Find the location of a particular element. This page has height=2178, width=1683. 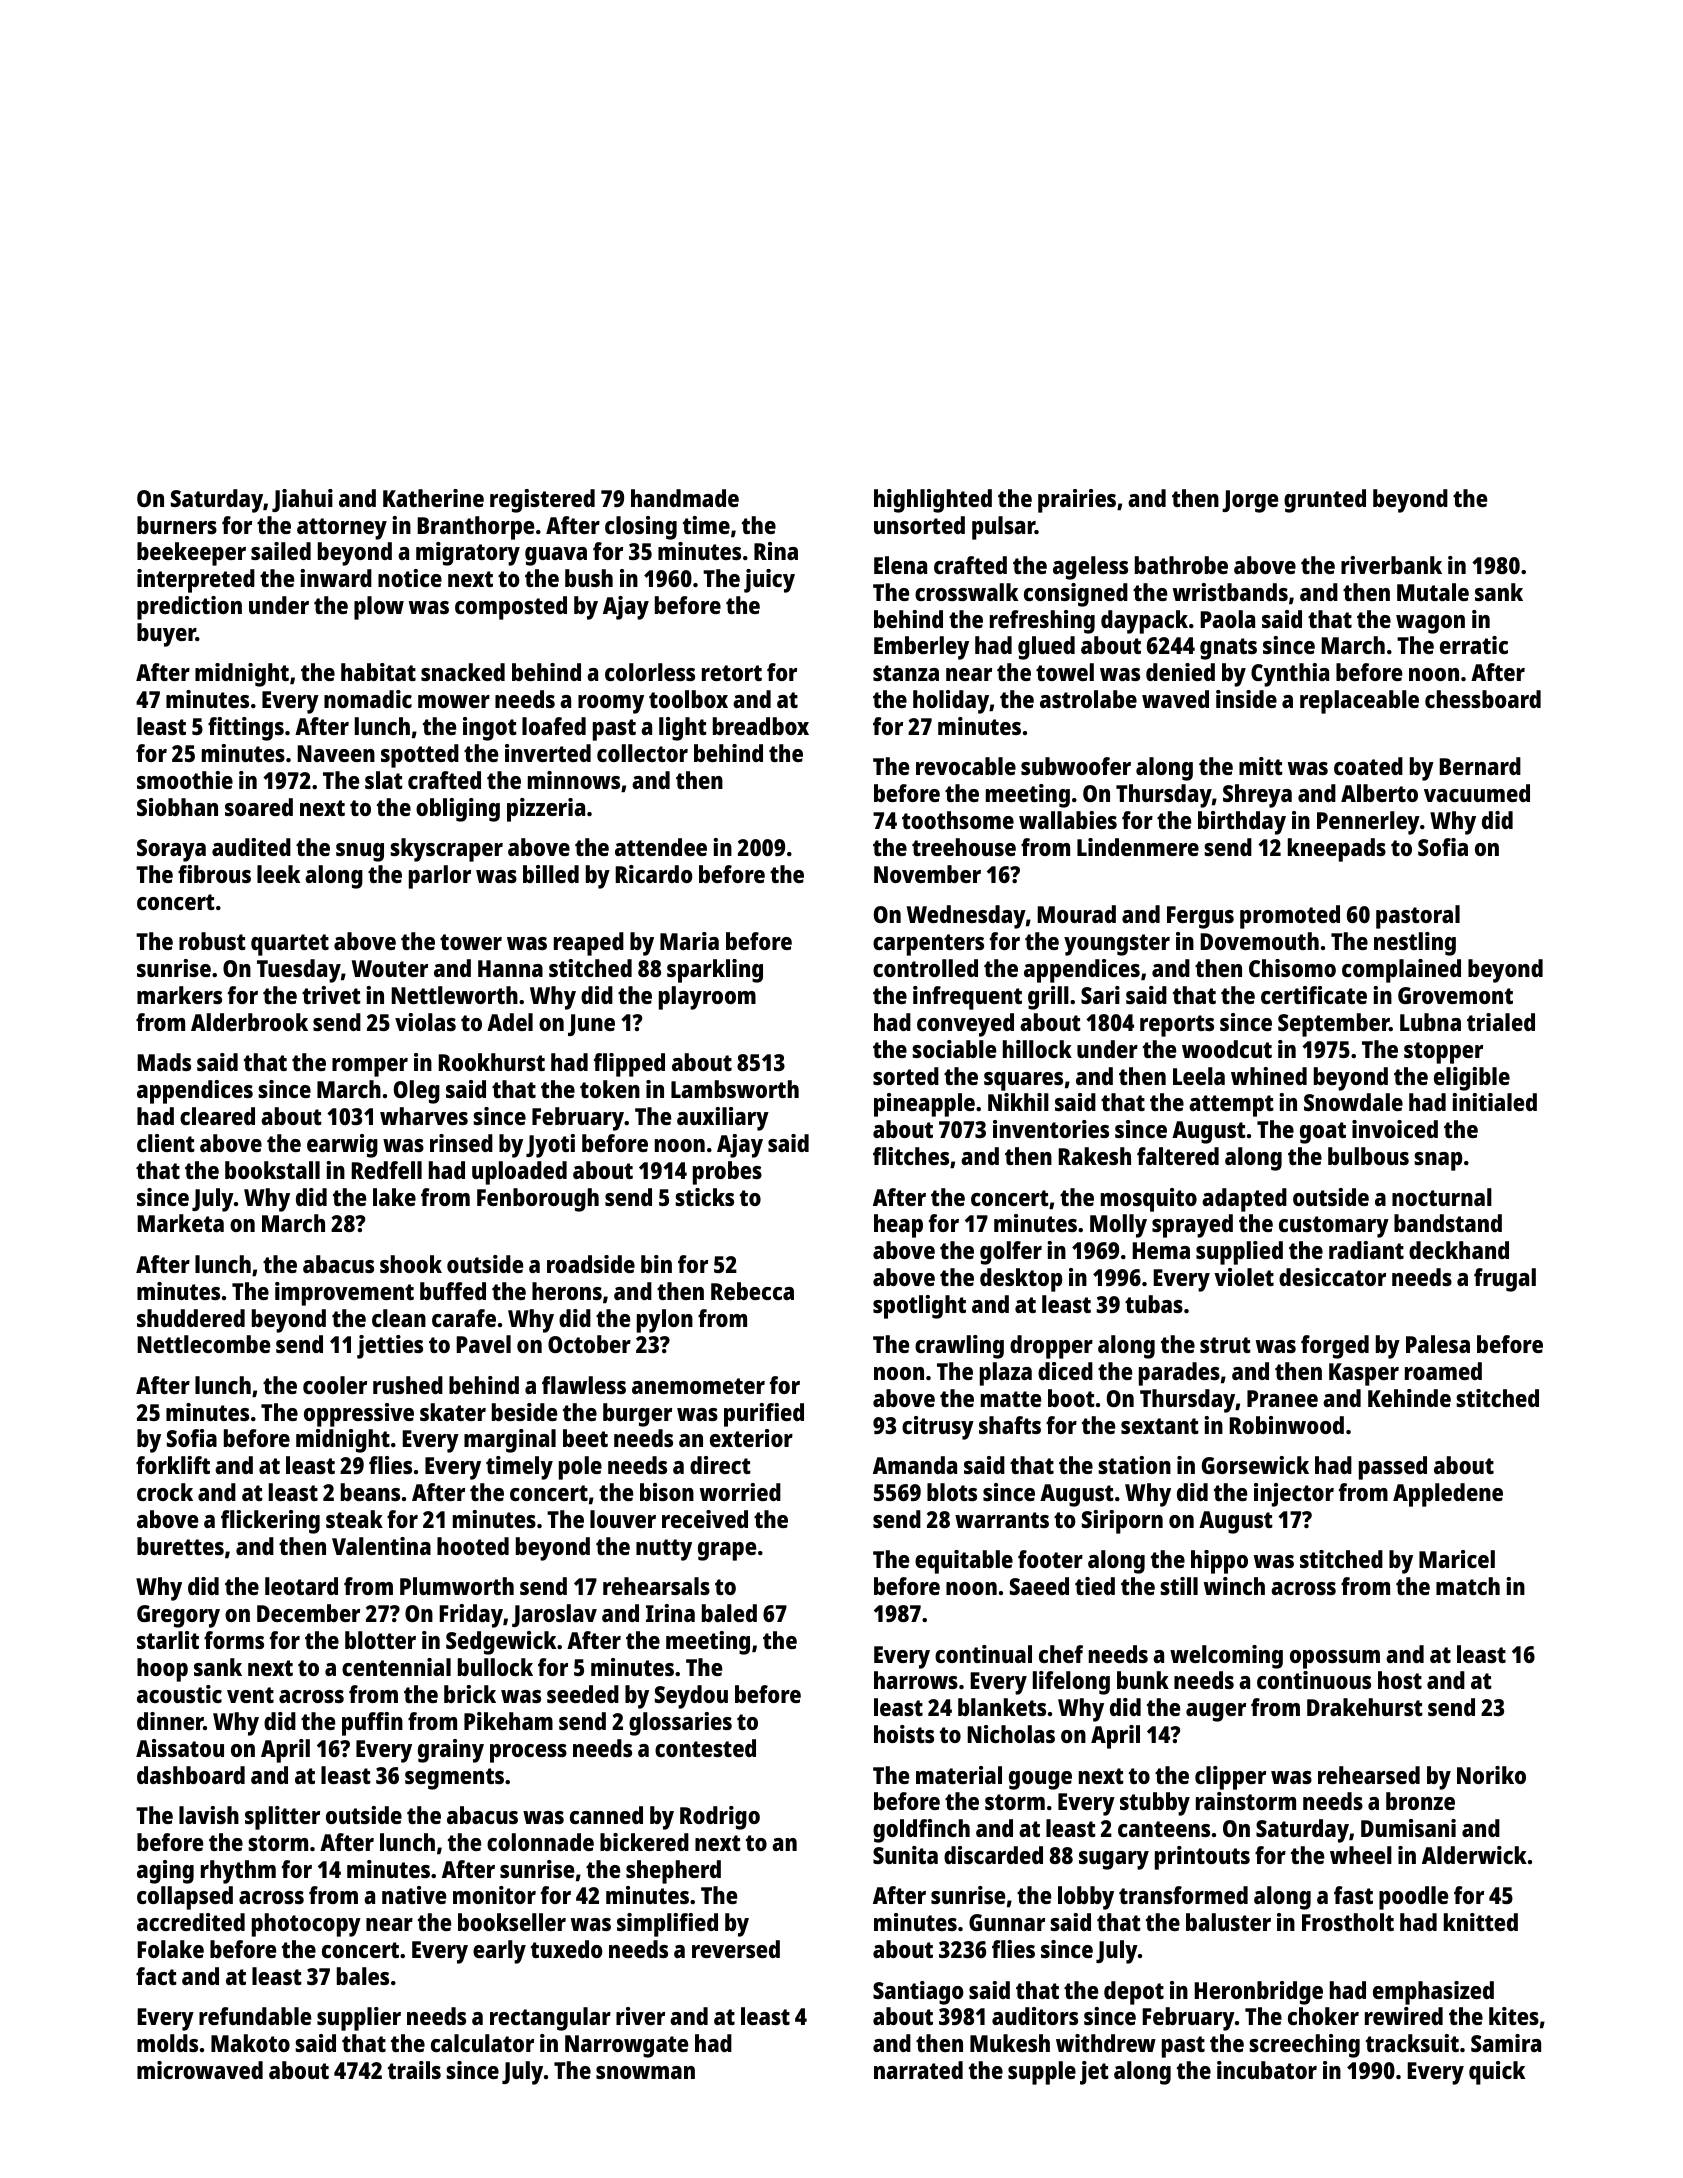

Plumworth is located at coordinates (457, 1586).
